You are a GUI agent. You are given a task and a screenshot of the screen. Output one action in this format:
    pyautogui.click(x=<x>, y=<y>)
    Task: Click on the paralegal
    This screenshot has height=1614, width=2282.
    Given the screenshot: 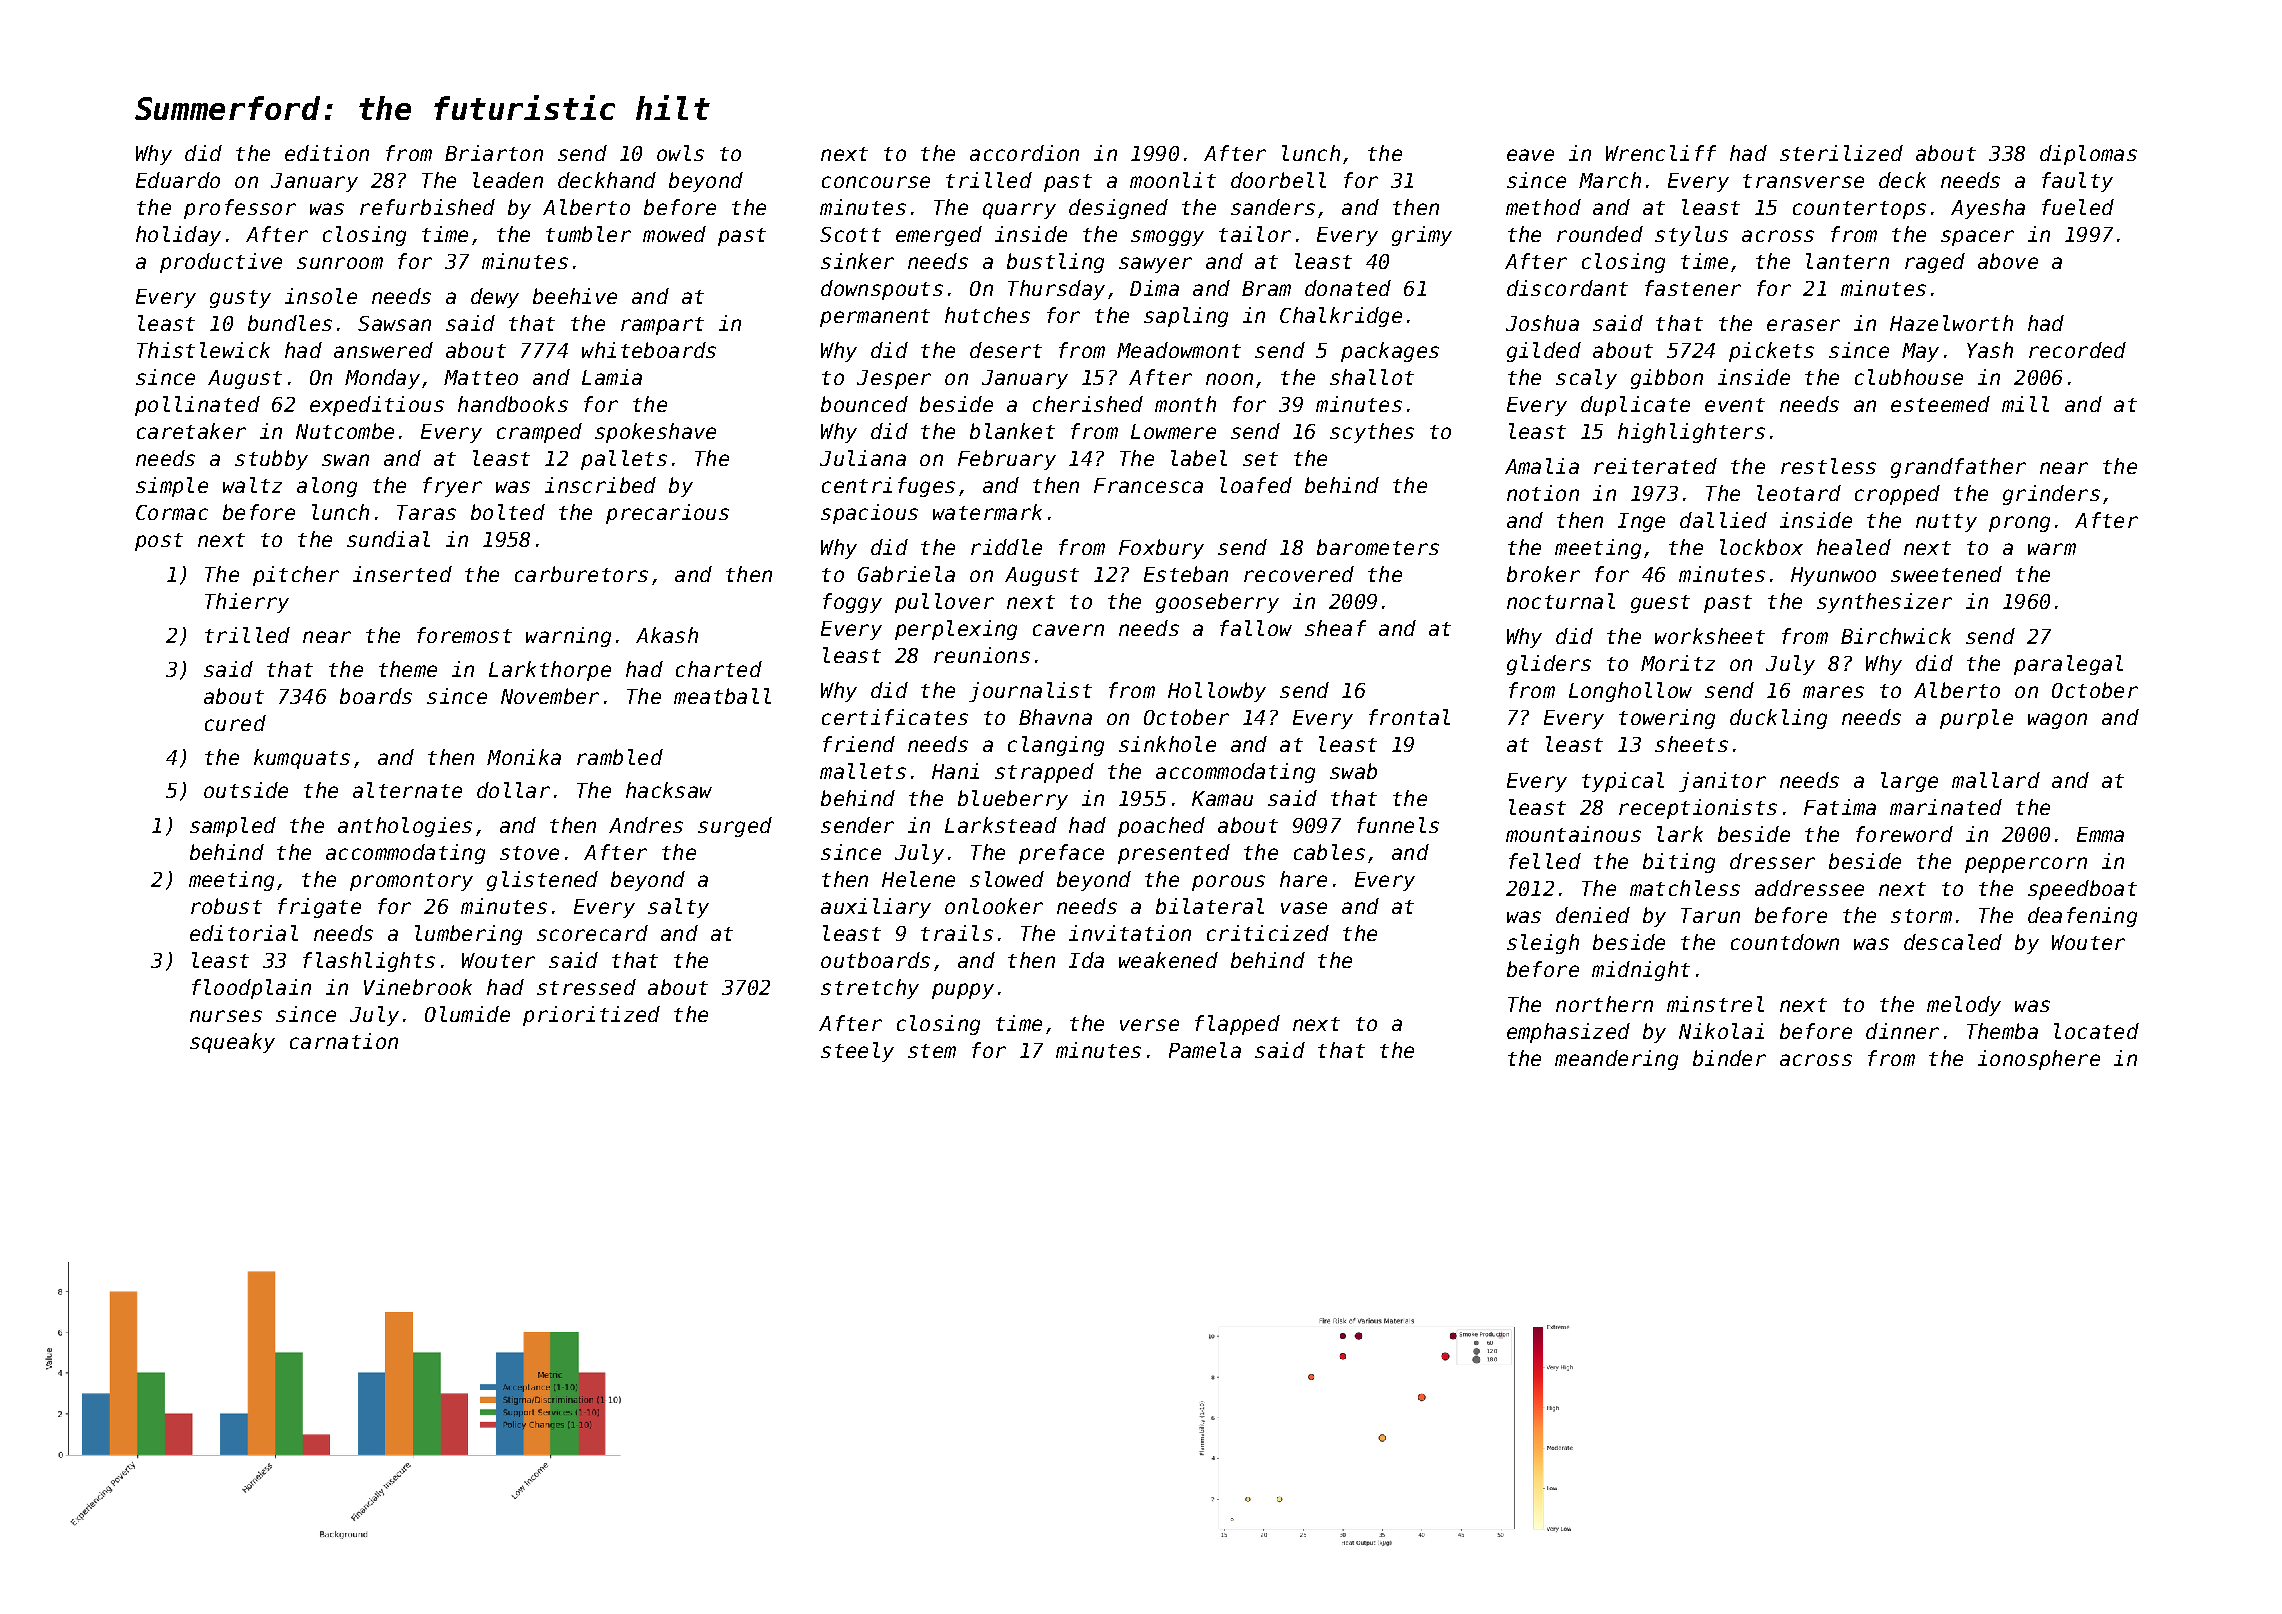 What is the action you would take?
    pyautogui.click(x=2068, y=665)
